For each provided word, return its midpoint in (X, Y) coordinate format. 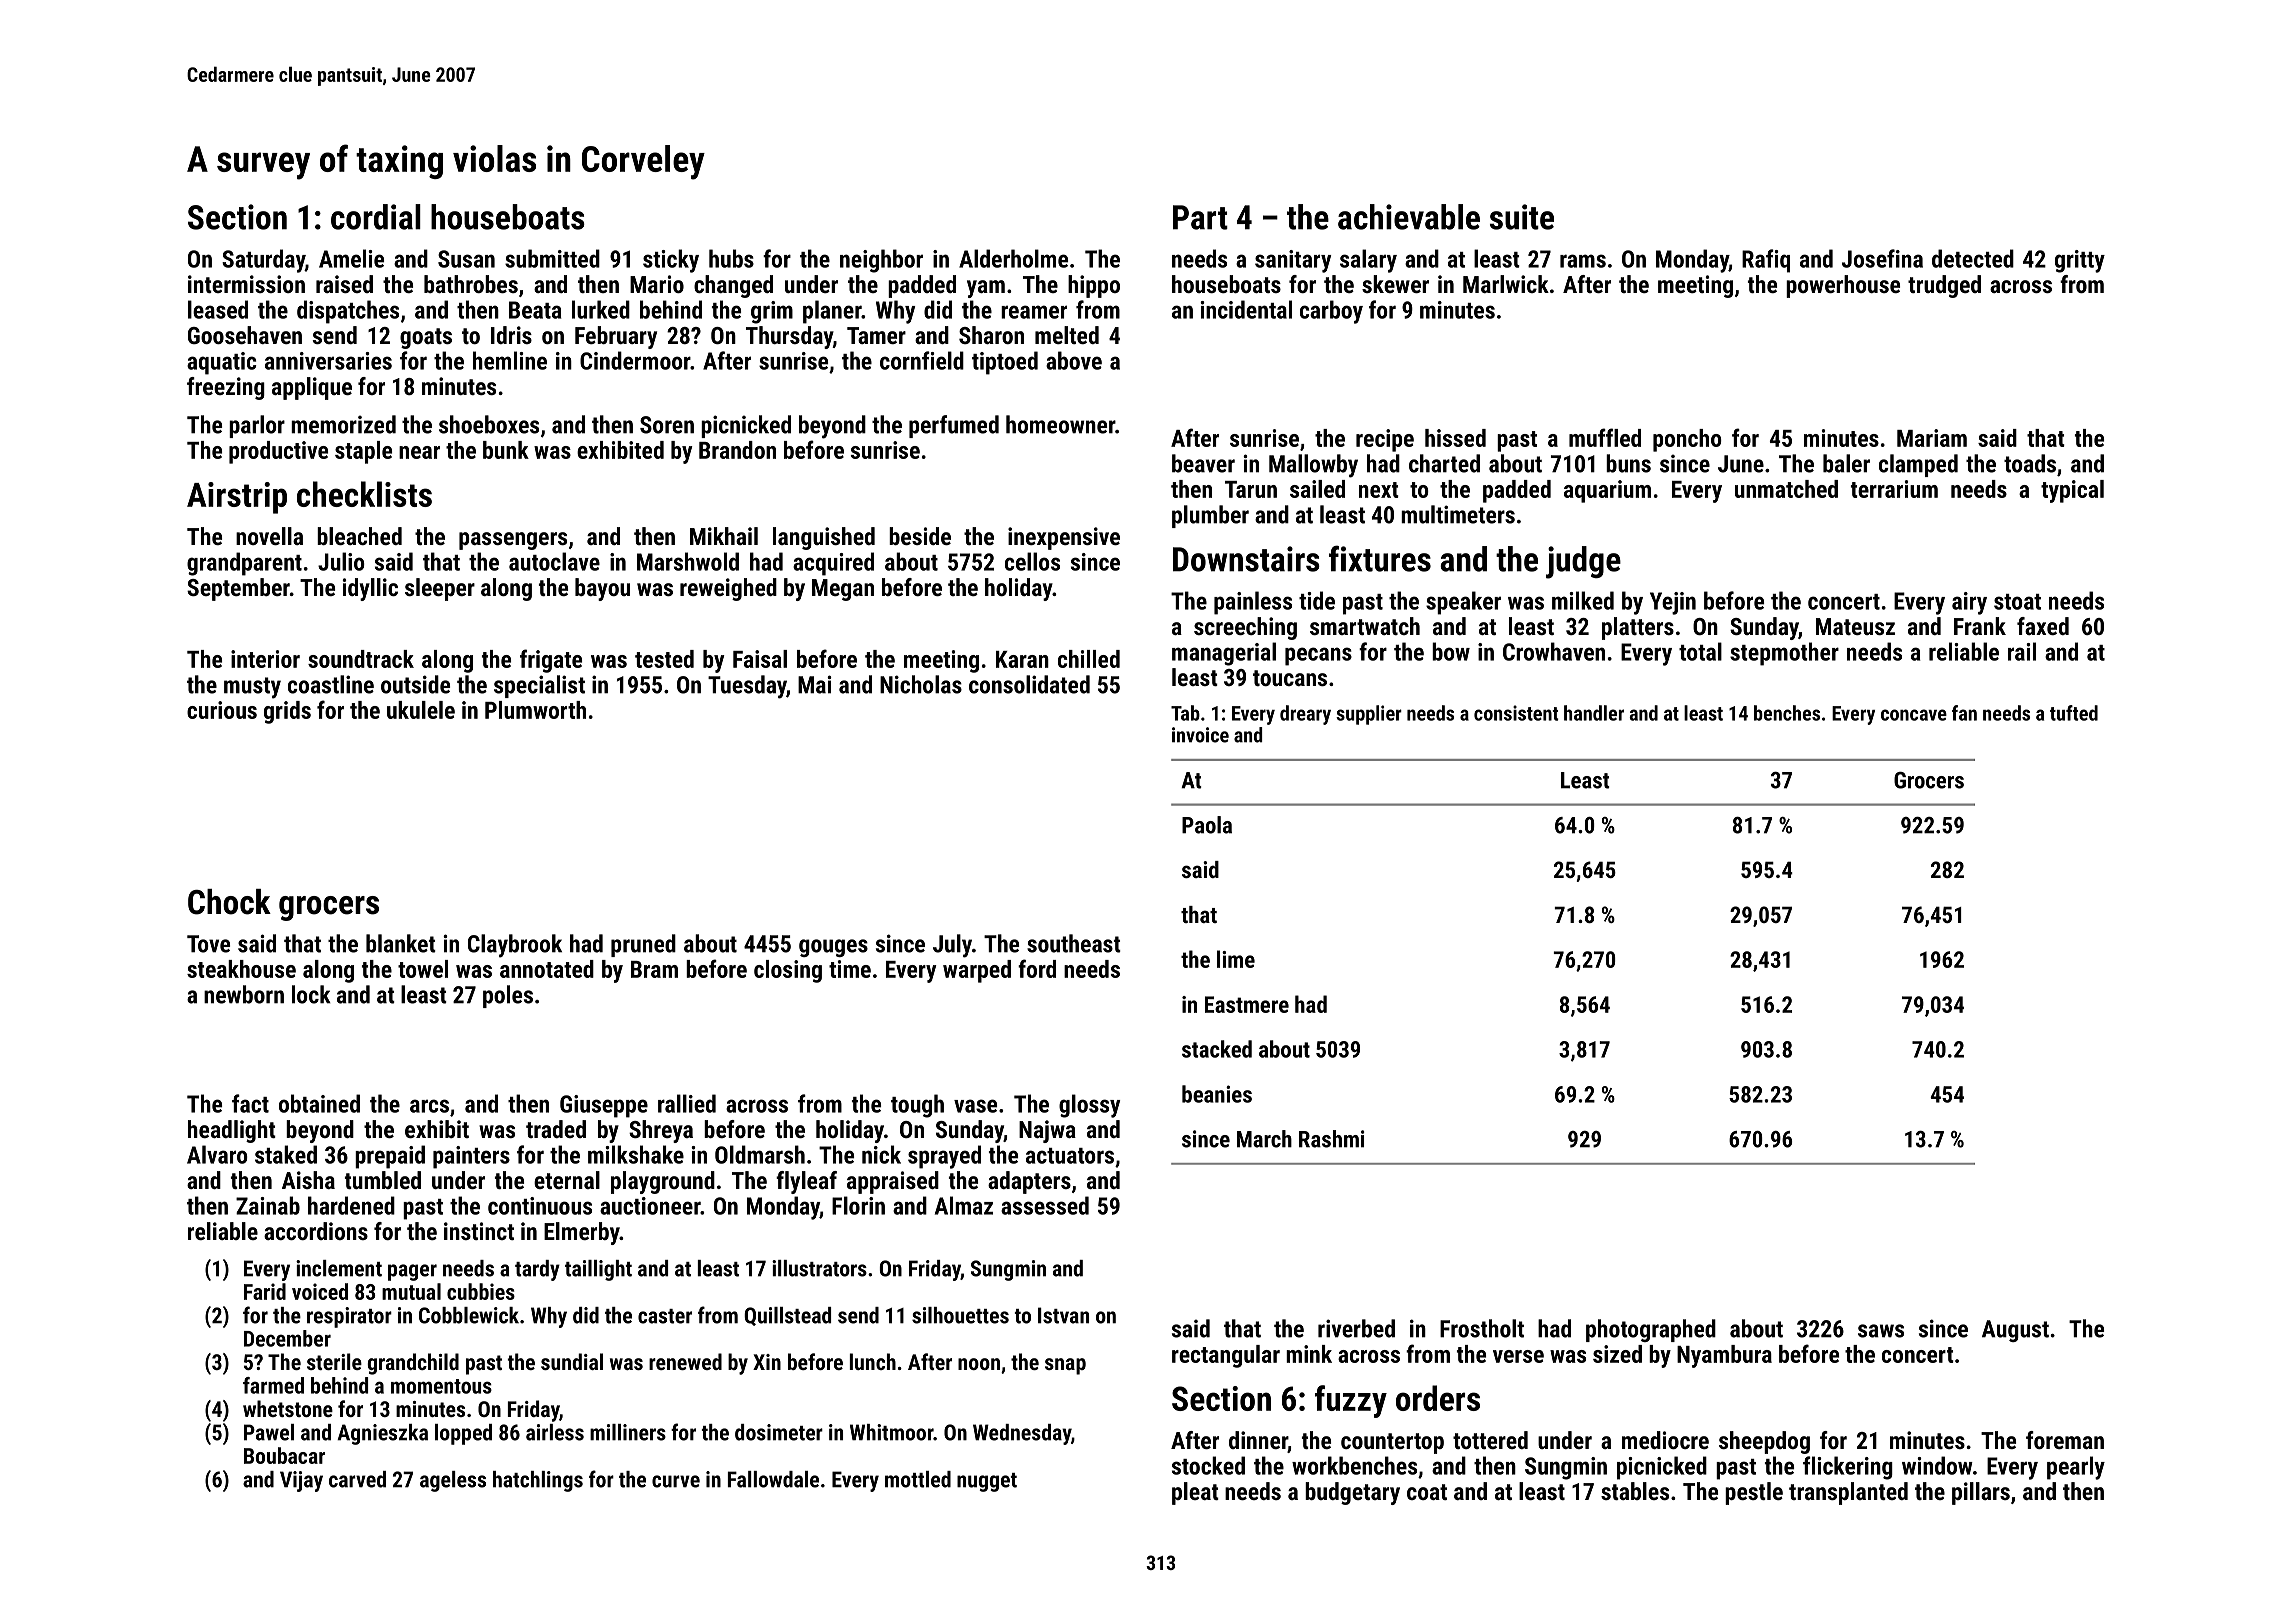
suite (1522, 217)
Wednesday (1022, 1434)
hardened (351, 1205)
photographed (1651, 1330)
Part (1200, 217)
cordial (376, 217)
